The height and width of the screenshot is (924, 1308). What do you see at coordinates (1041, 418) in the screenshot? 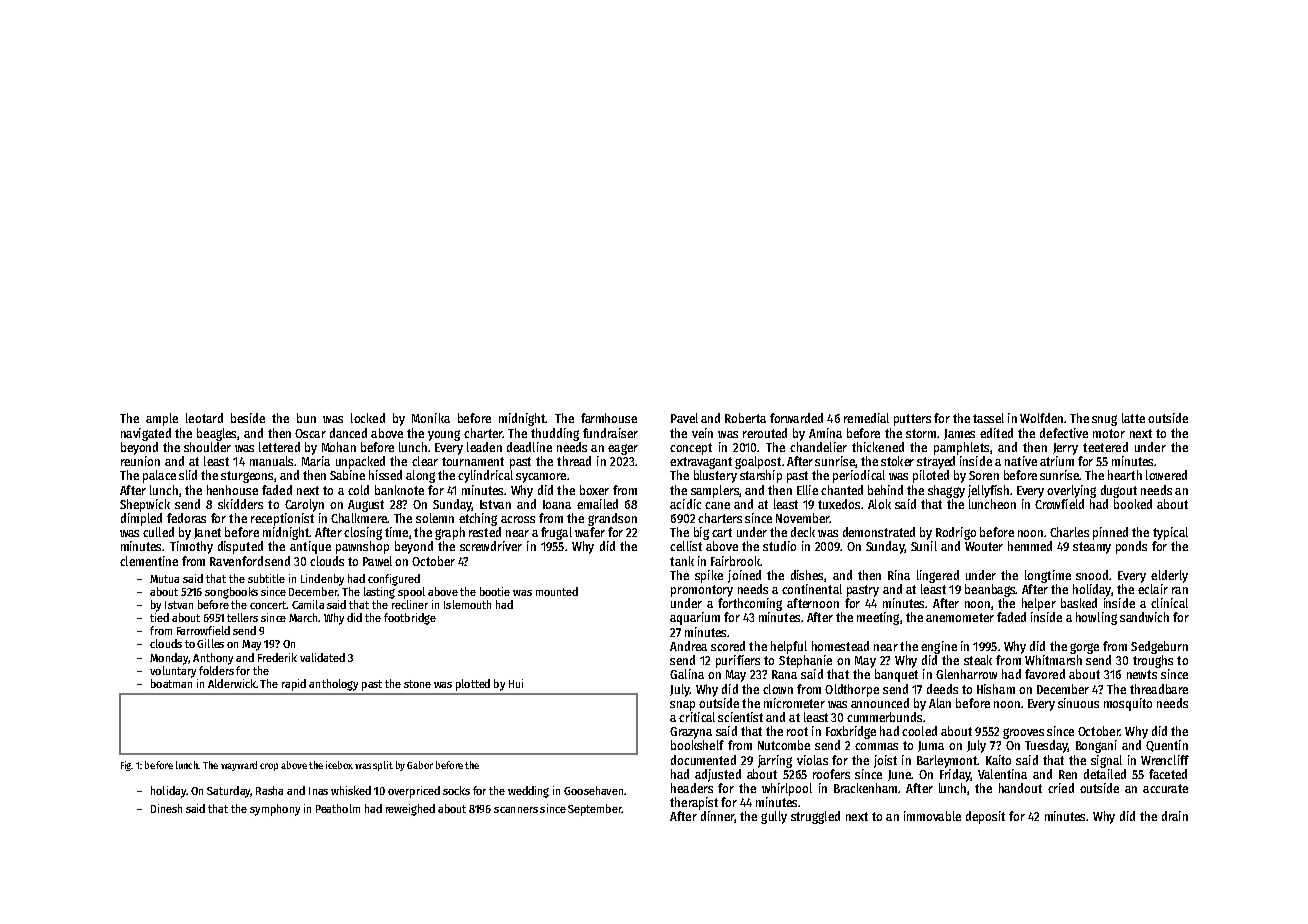
I see `Wolfden` at bounding box center [1041, 418].
